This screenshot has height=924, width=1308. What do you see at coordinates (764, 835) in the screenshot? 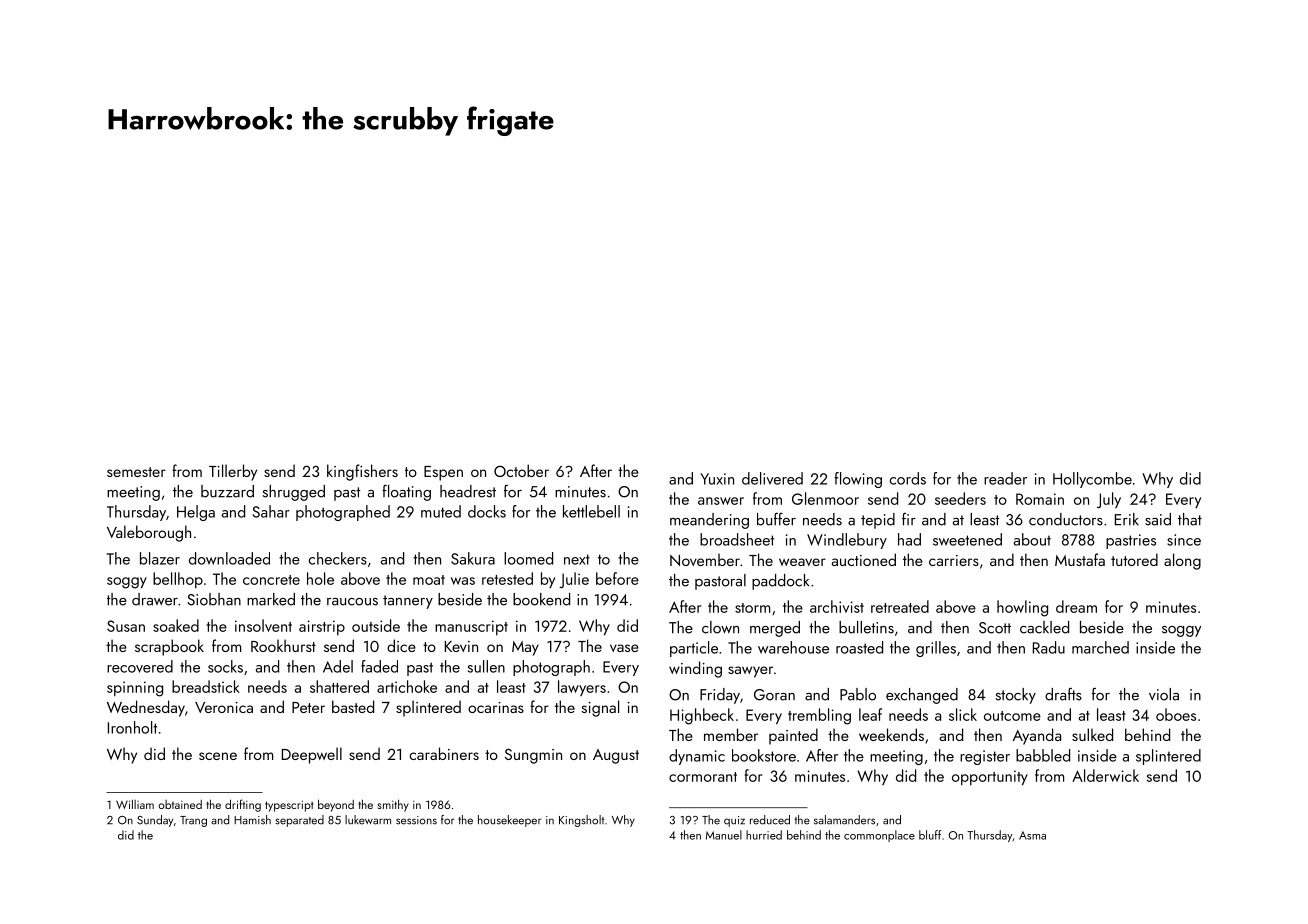
I see `hurried` at bounding box center [764, 835].
